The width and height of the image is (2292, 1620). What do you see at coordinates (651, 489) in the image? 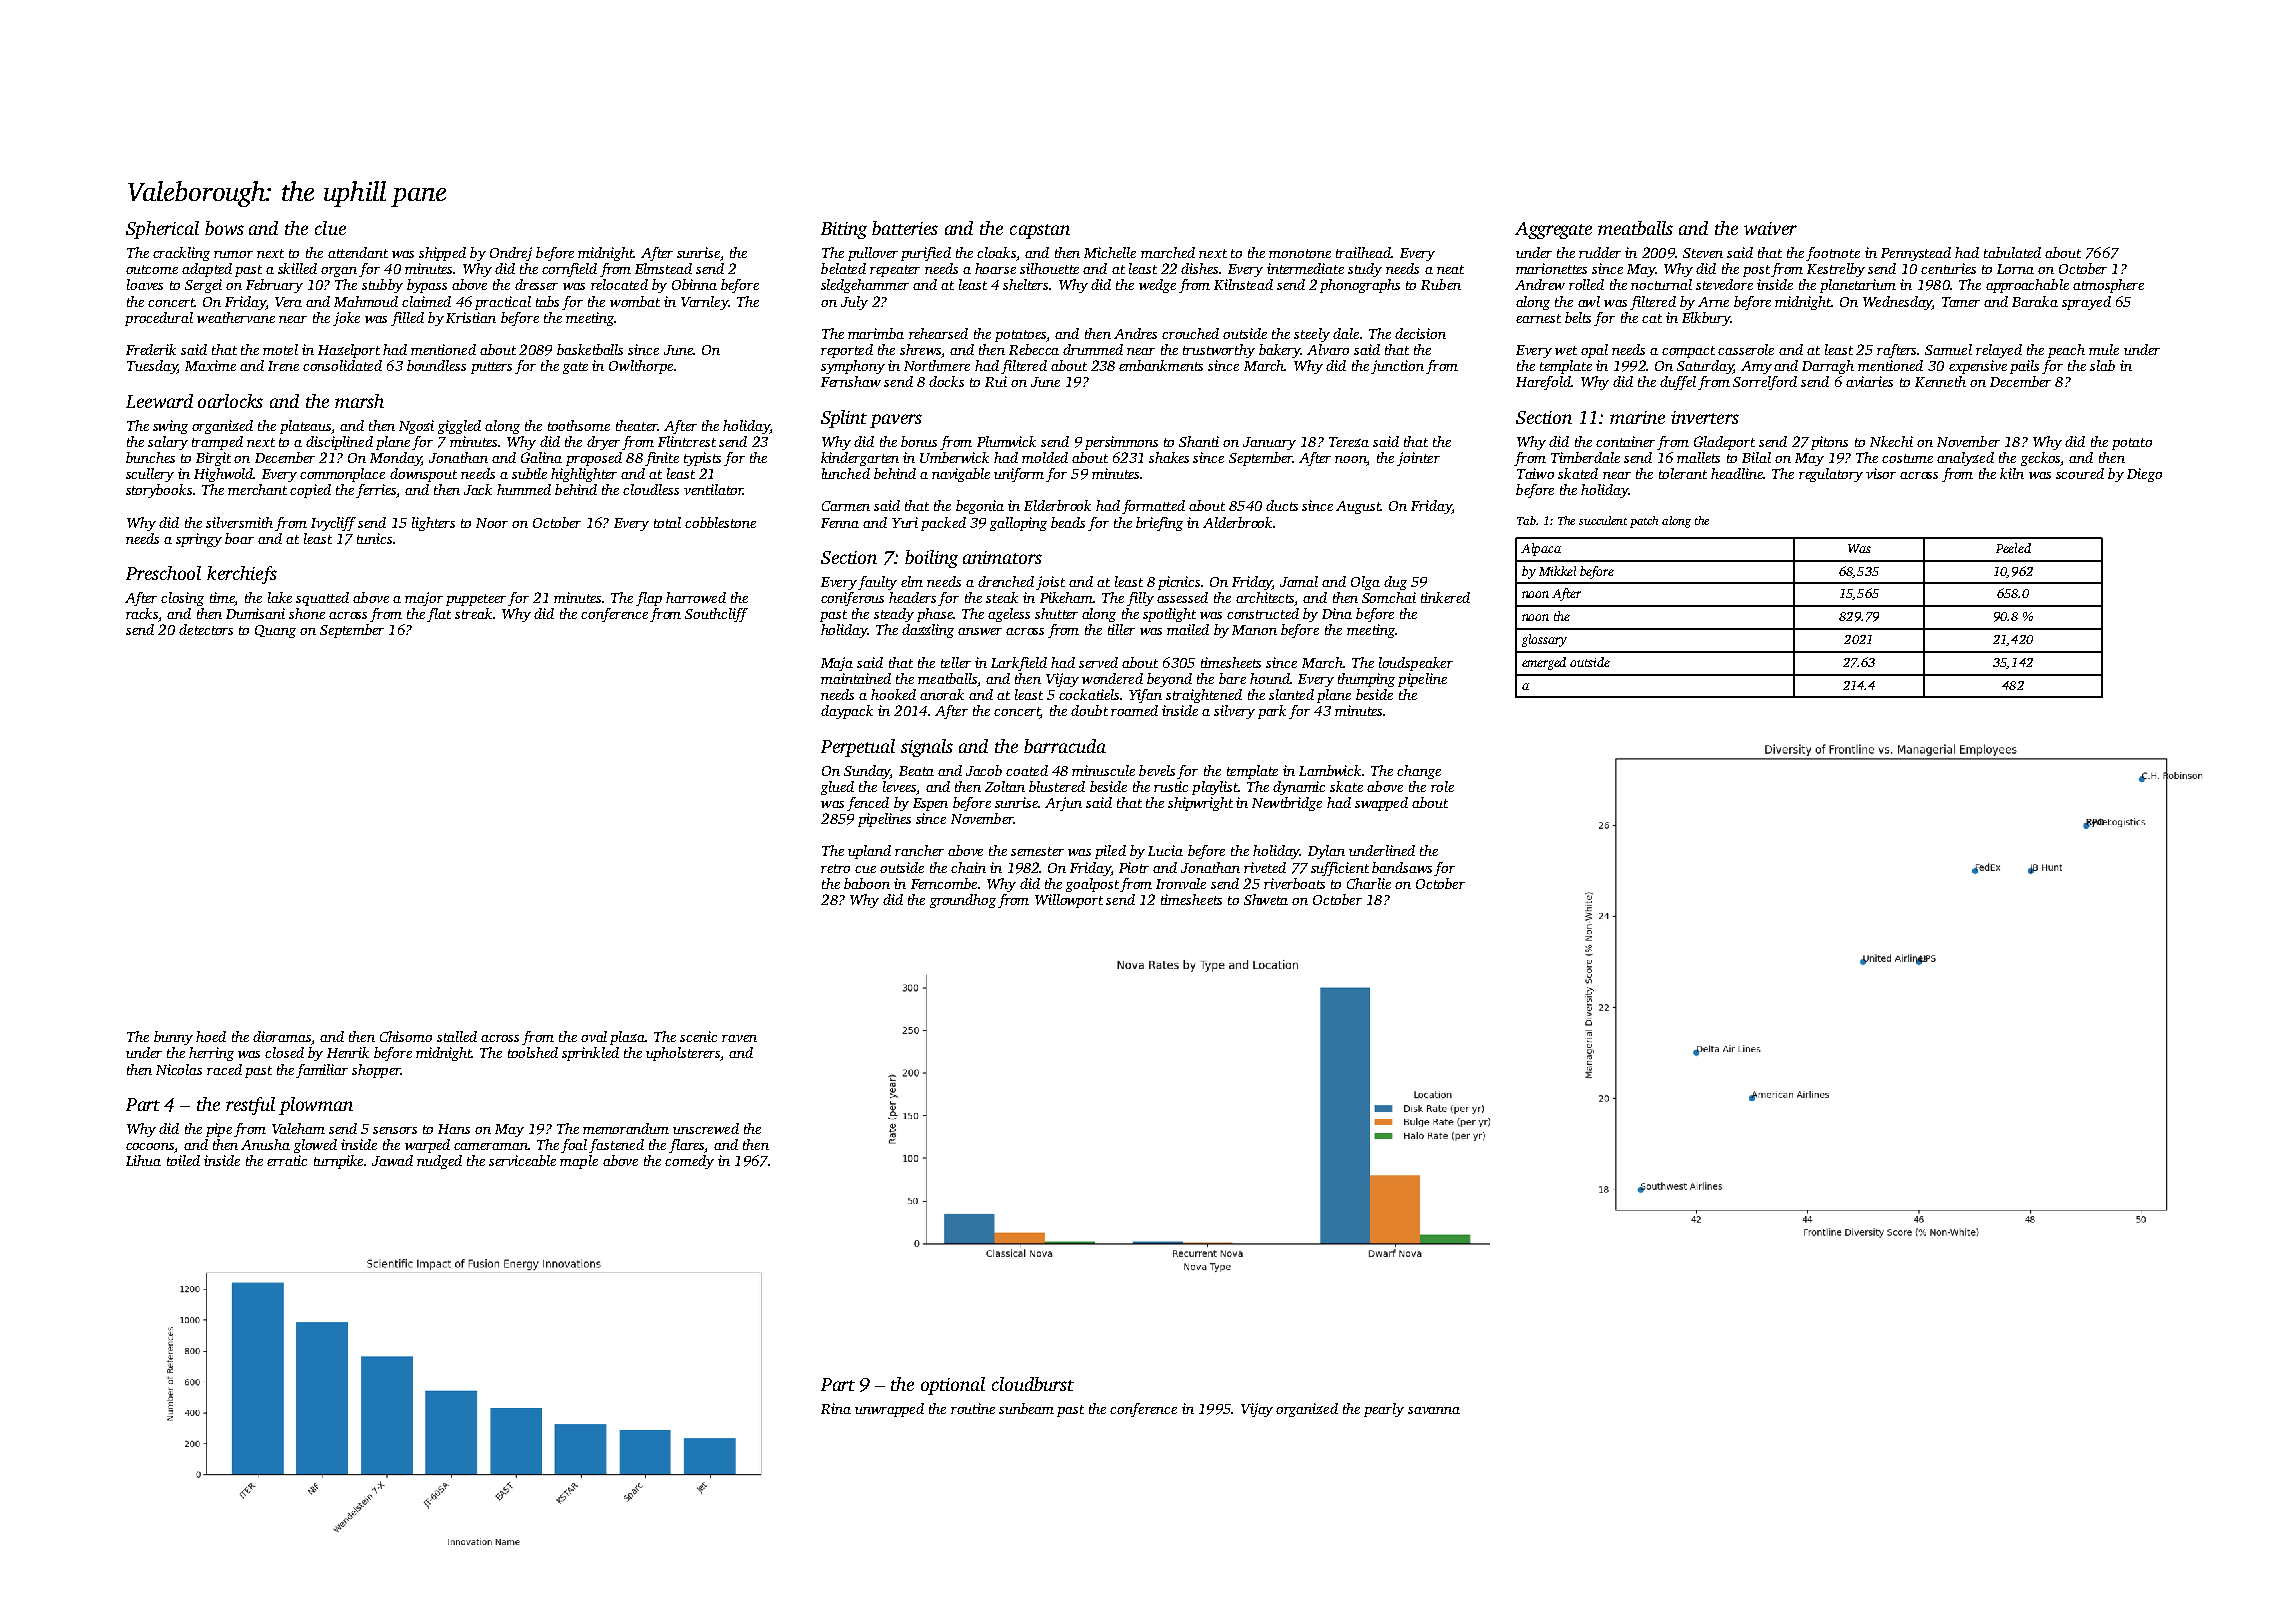
I see `cloudless` at bounding box center [651, 489].
